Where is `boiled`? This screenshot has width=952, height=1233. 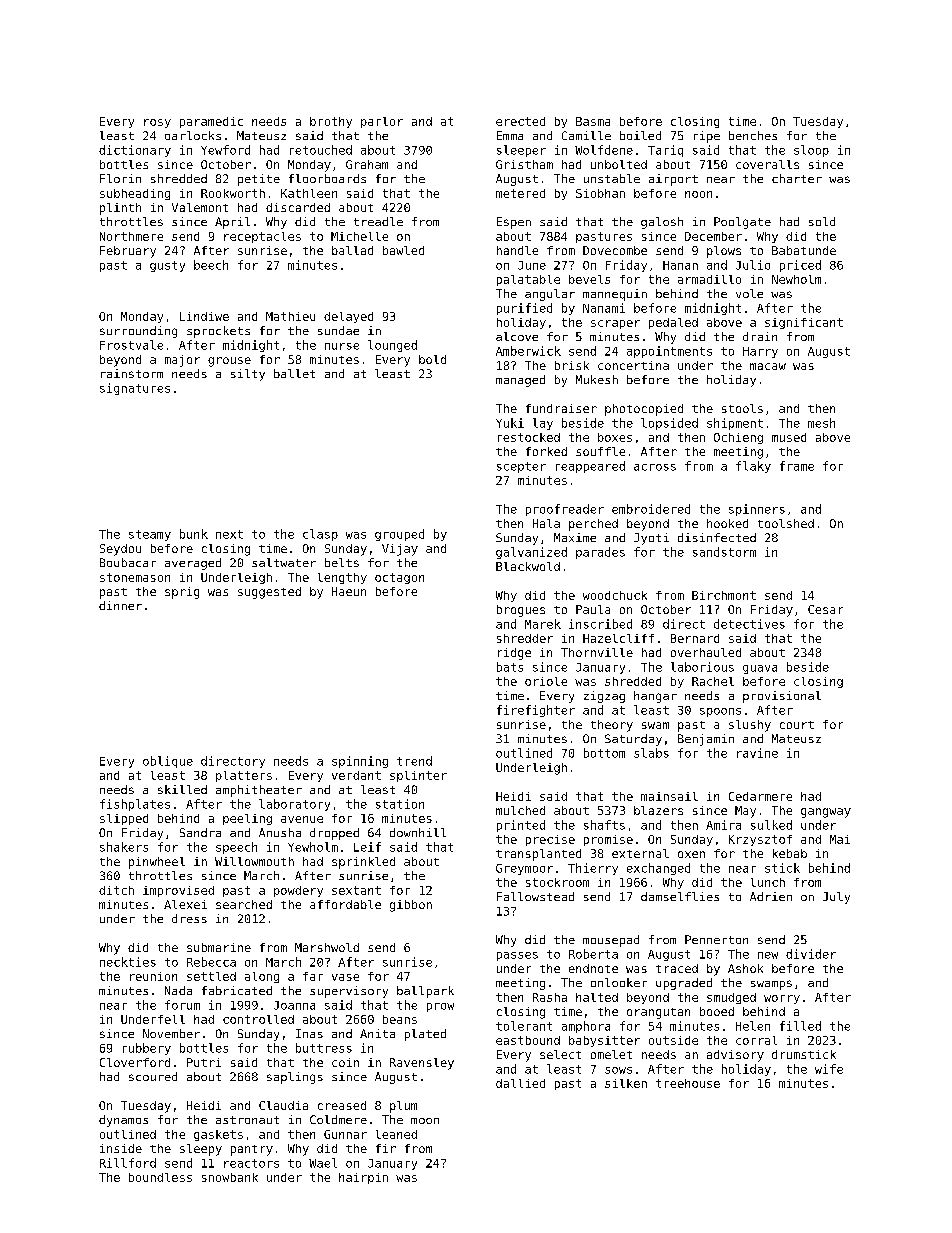 boiled is located at coordinates (640, 135).
